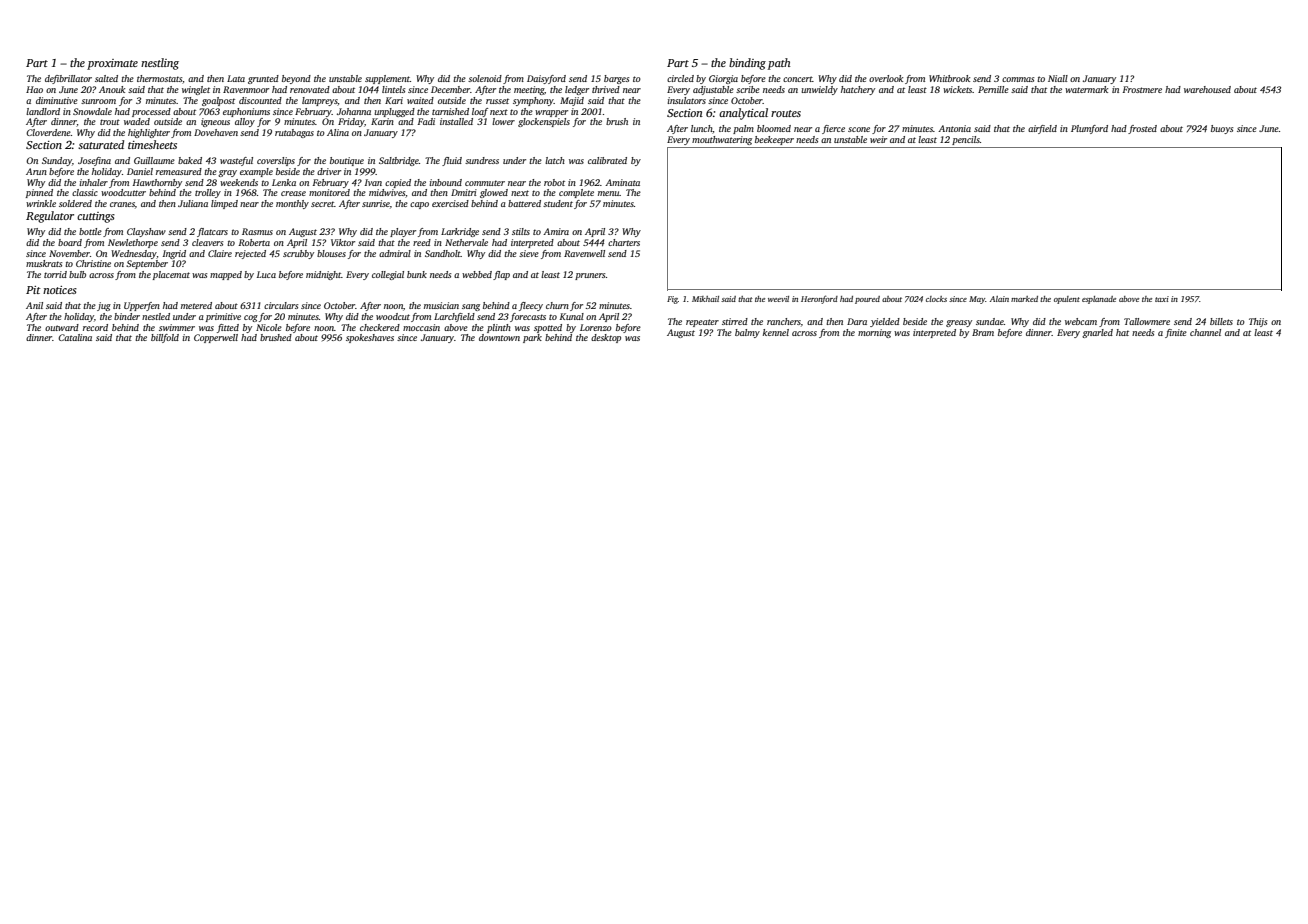 This screenshot has height=924, width=1308. Describe the element at coordinates (343, 242) in the screenshot. I see `Viktor` at that location.
